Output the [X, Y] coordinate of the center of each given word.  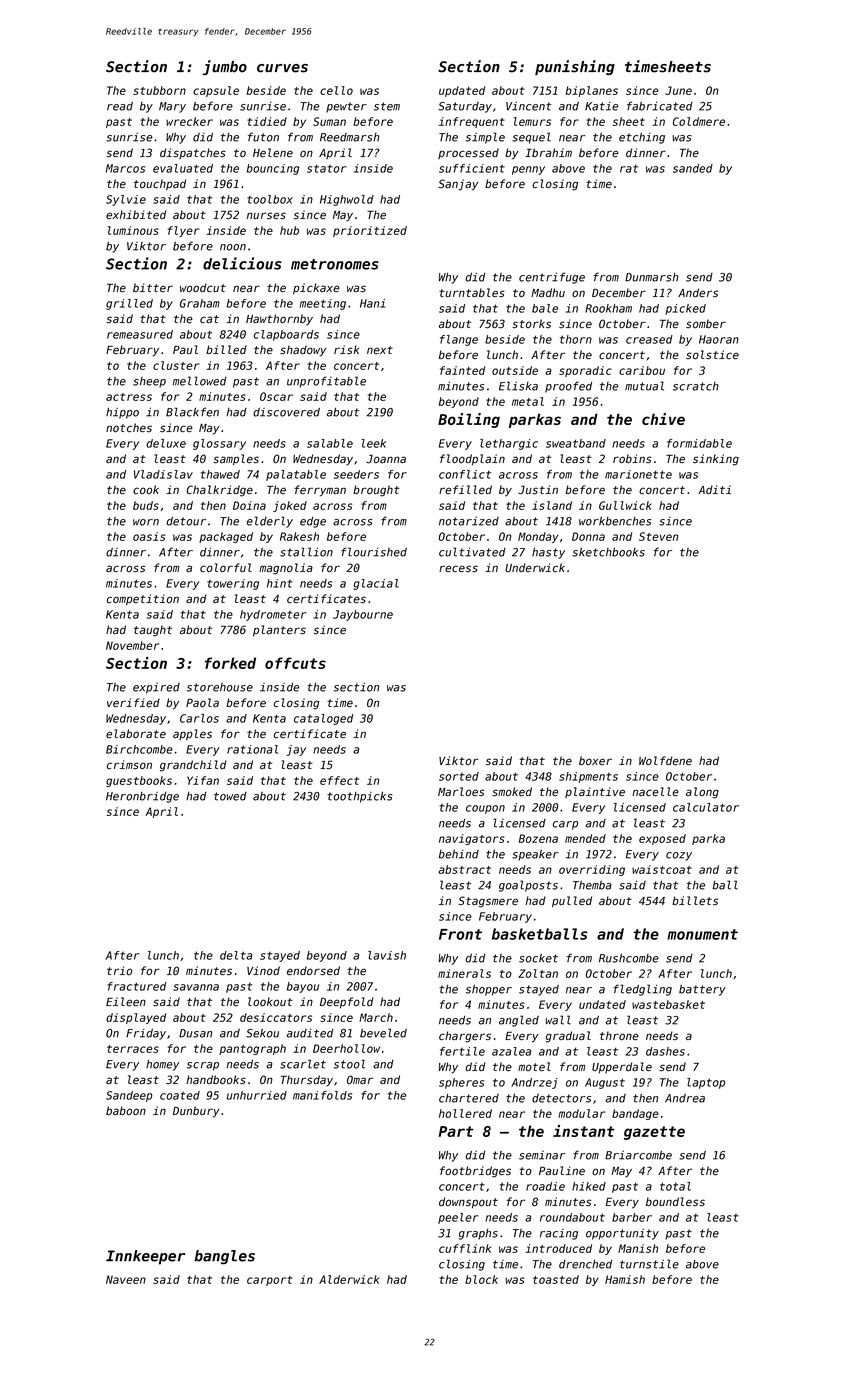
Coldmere [699, 121]
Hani [372, 303]
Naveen [126, 1279]
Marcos [125, 168]
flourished [374, 552]
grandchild [193, 766]
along [702, 793]
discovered [286, 412]
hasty [548, 553]
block [481, 1279]
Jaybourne [363, 615]
